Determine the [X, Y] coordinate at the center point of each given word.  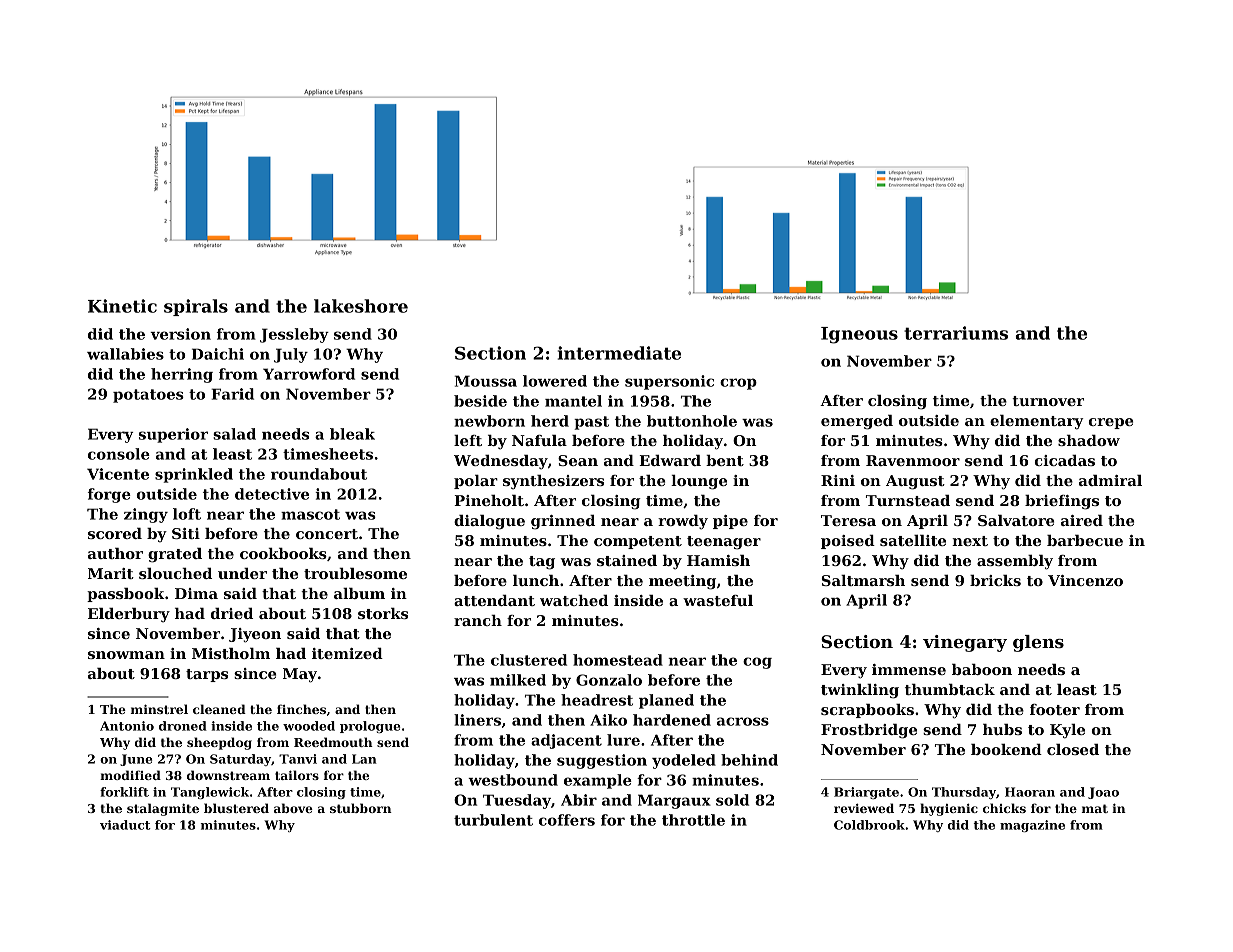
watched [574, 600]
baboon [982, 669]
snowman [126, 655]
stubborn [361, 808]
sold [732, 800]
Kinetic [122, 306]
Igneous [859, 335]
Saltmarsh [863, 580]
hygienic [949, 809]
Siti [186, 533]
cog [757, 663]
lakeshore [361, 306]
